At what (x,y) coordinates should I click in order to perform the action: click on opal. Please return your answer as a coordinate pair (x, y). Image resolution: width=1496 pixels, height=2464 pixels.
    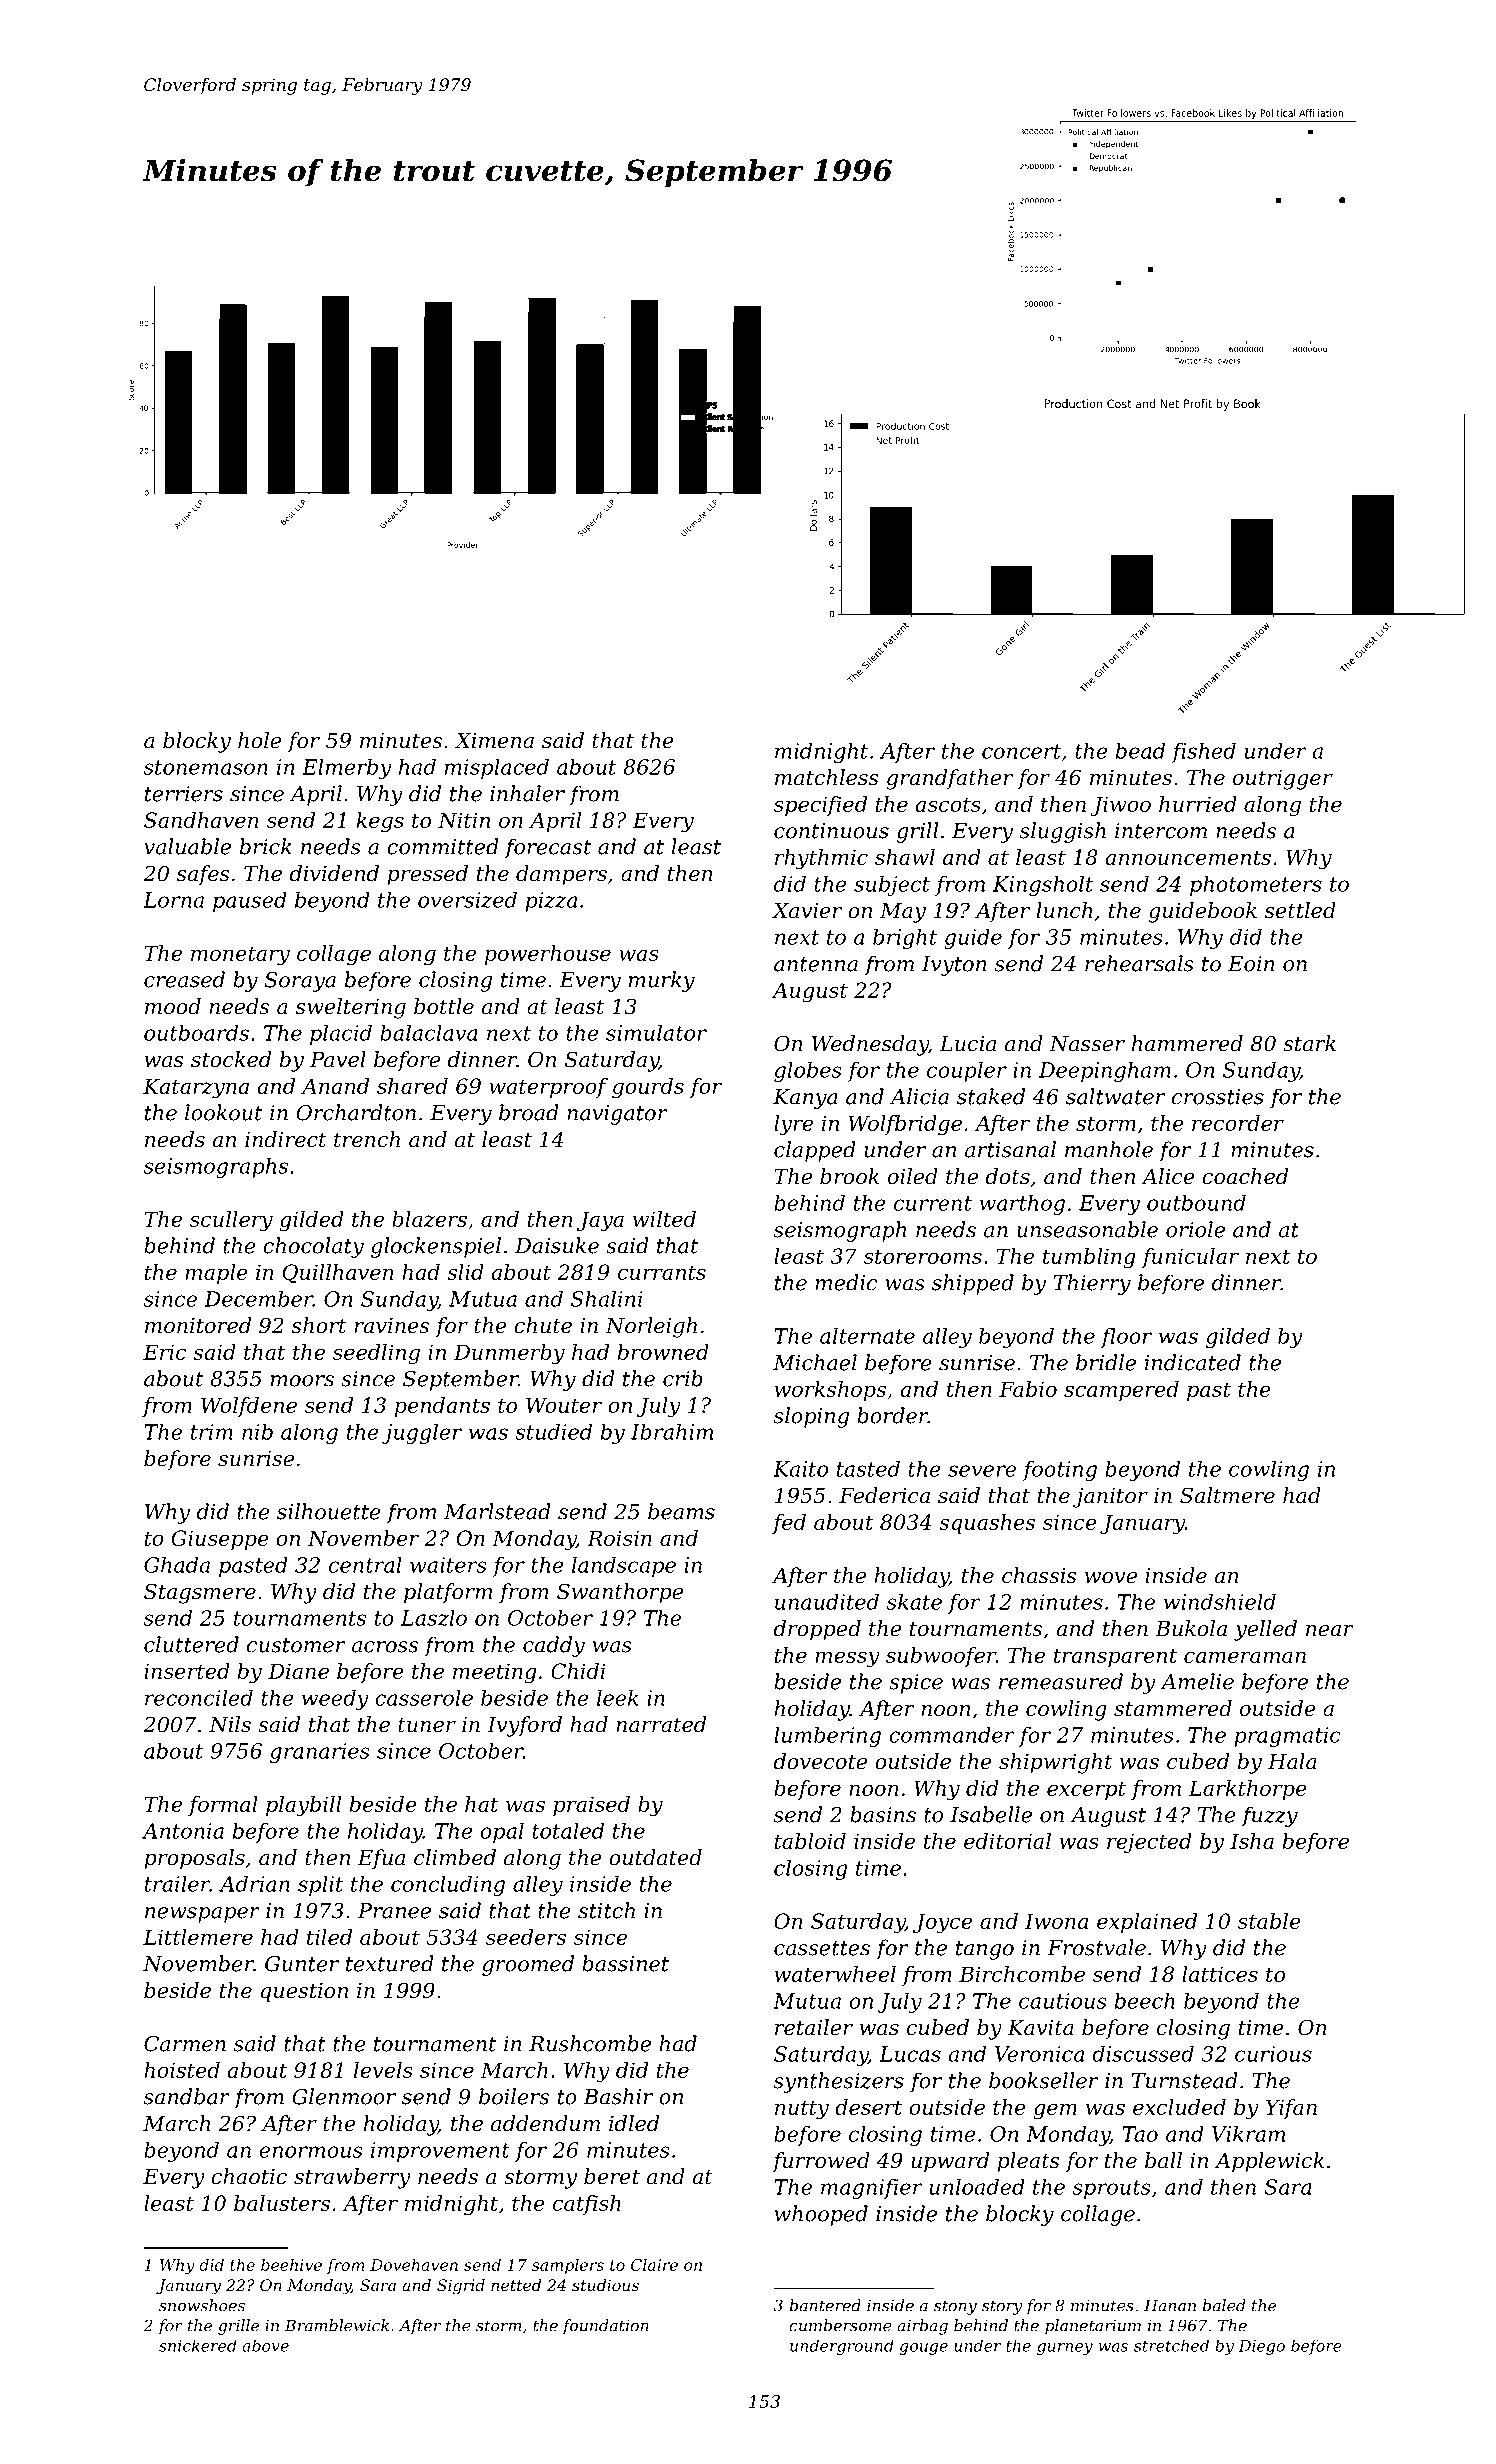
    Looking at the image, I should click on (502, 1832).
